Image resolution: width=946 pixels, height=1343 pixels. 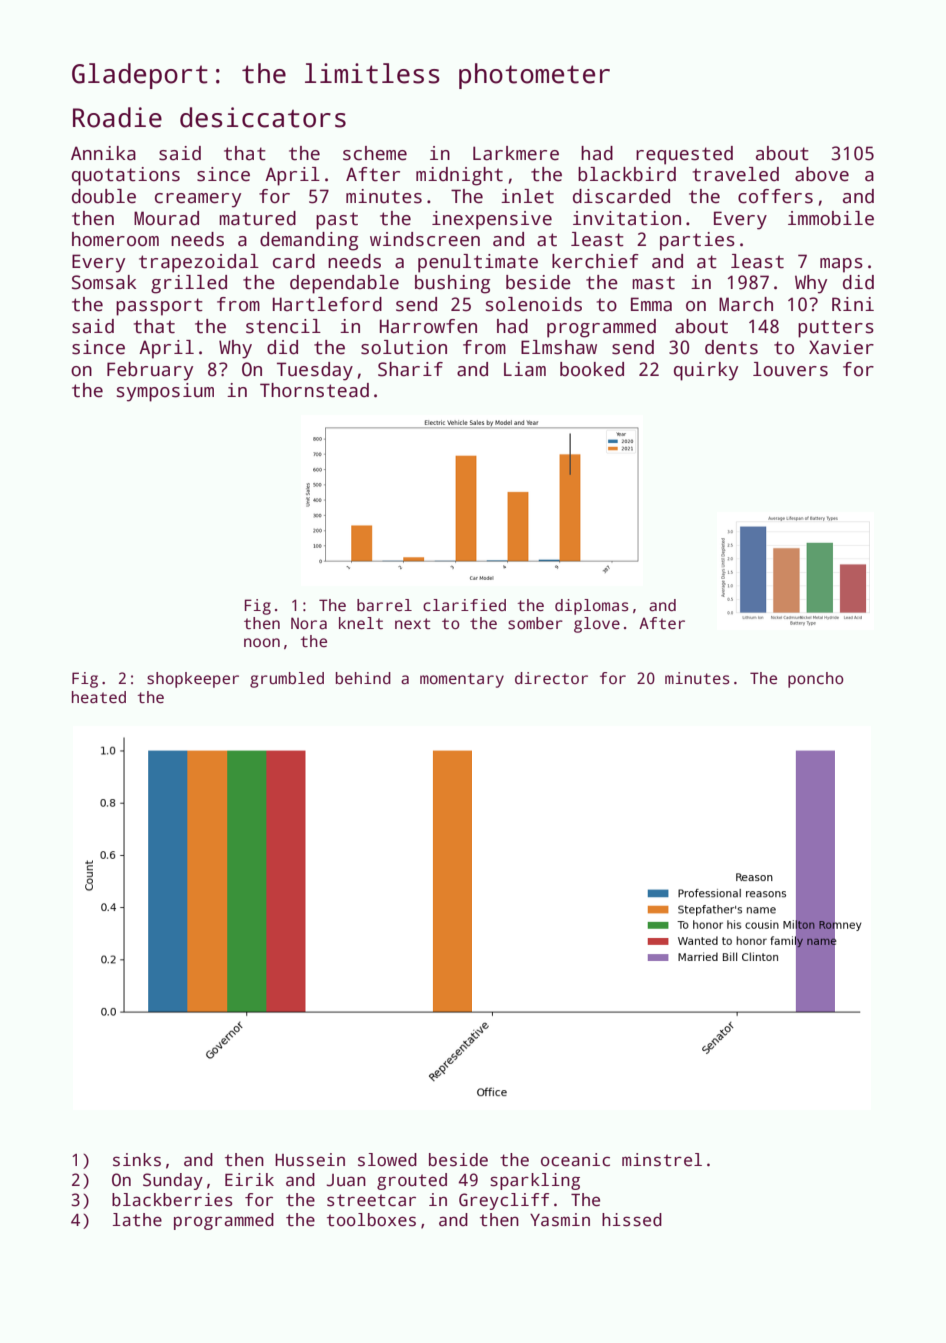 What do you see at coordinates (410, 369) in the screenshot?
I see `Sharif` at bounding box center [410, 369].
